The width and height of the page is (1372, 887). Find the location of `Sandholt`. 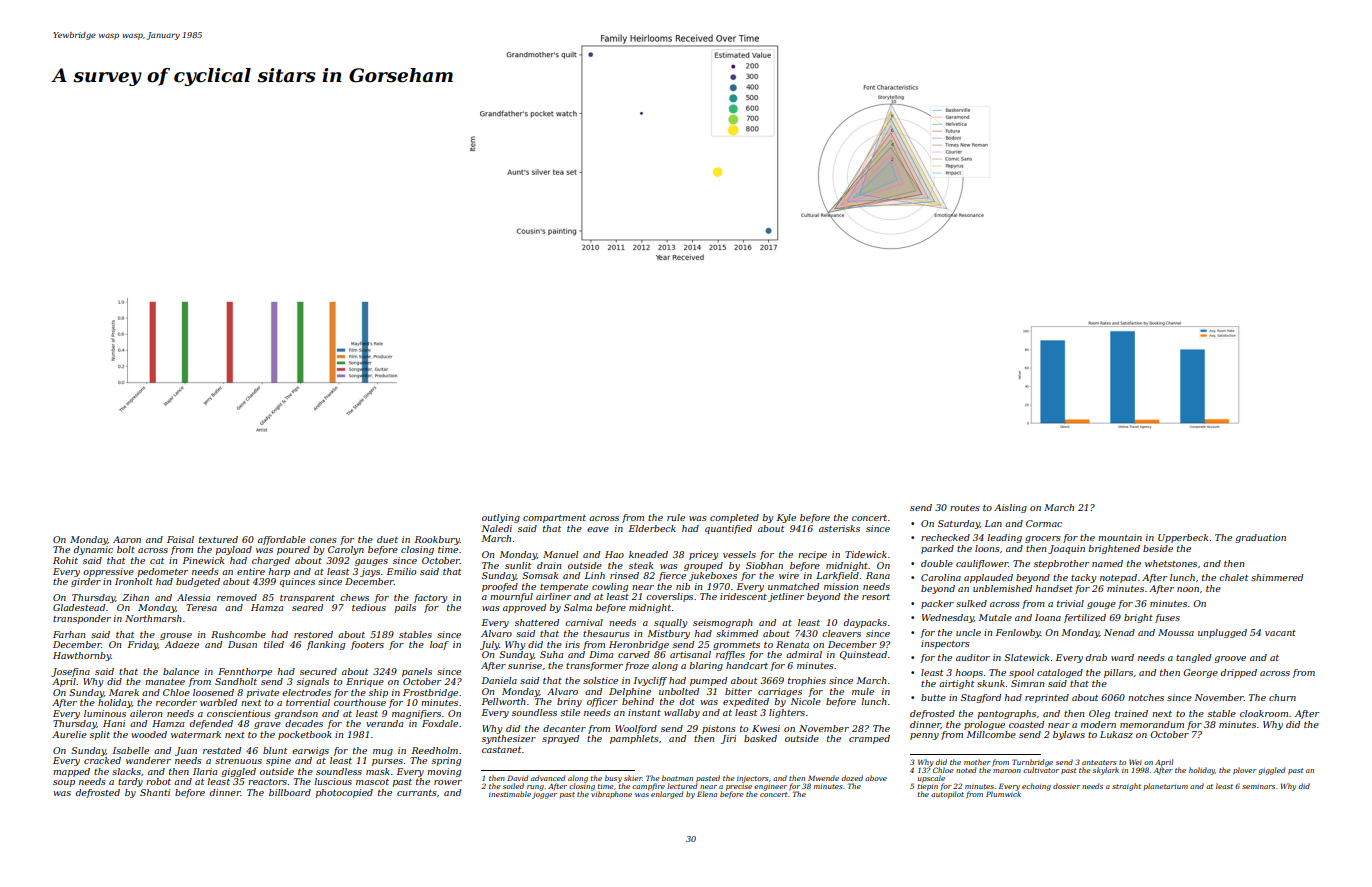

Sandholt is located at coordinates (236, 681).
